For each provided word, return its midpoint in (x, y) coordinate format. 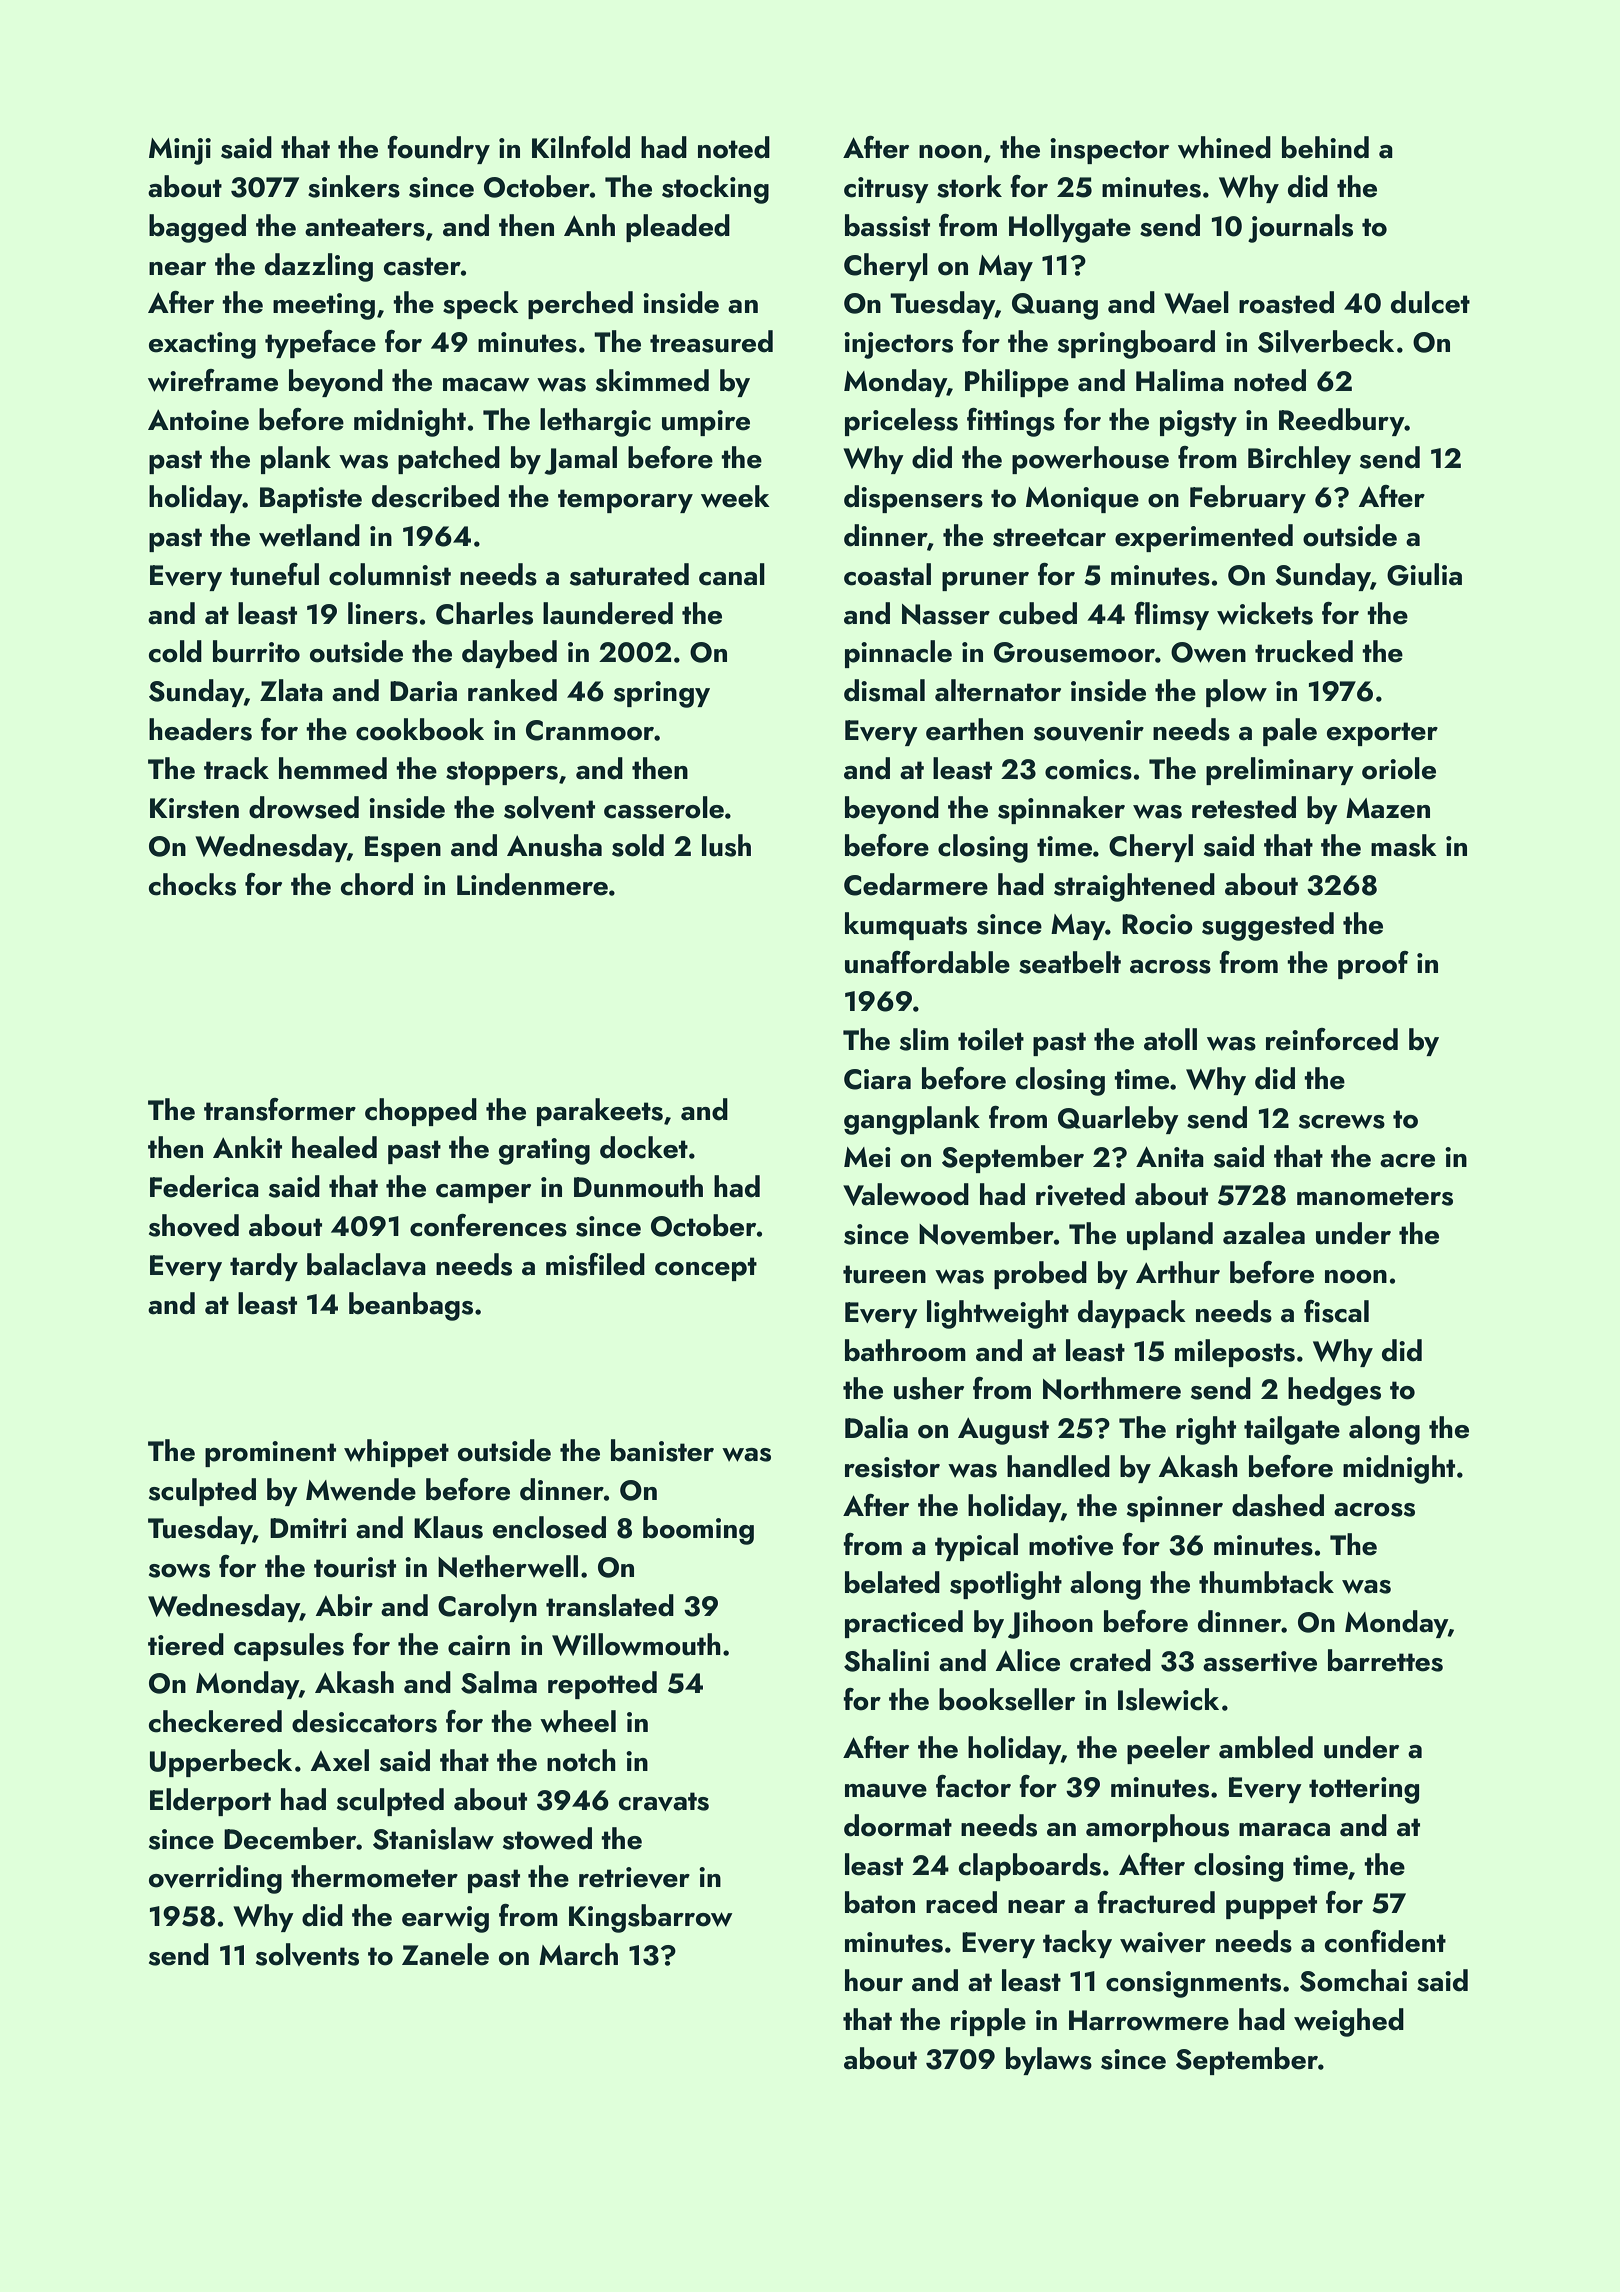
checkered (215, 1721)
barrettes (1385, 1660)
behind (1325, 147)
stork (969, 186)
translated (610, 1605)
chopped (421, 1112)
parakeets (600, 1112)
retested (1244, 807)
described (435, 496)
